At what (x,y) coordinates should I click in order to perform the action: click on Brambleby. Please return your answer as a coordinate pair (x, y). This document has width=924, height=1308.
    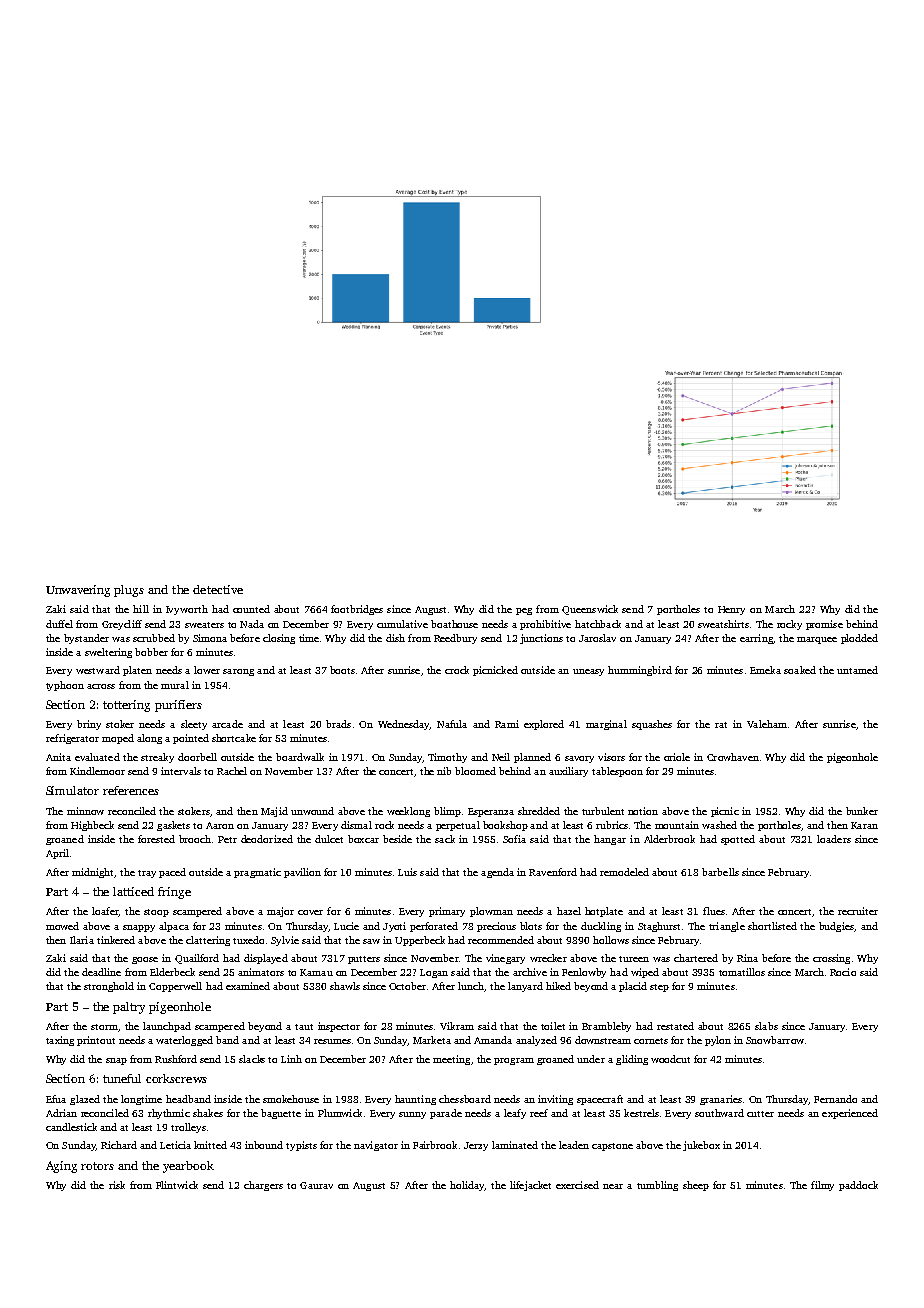
    Looking at the image, I should click on (606, 1027).
